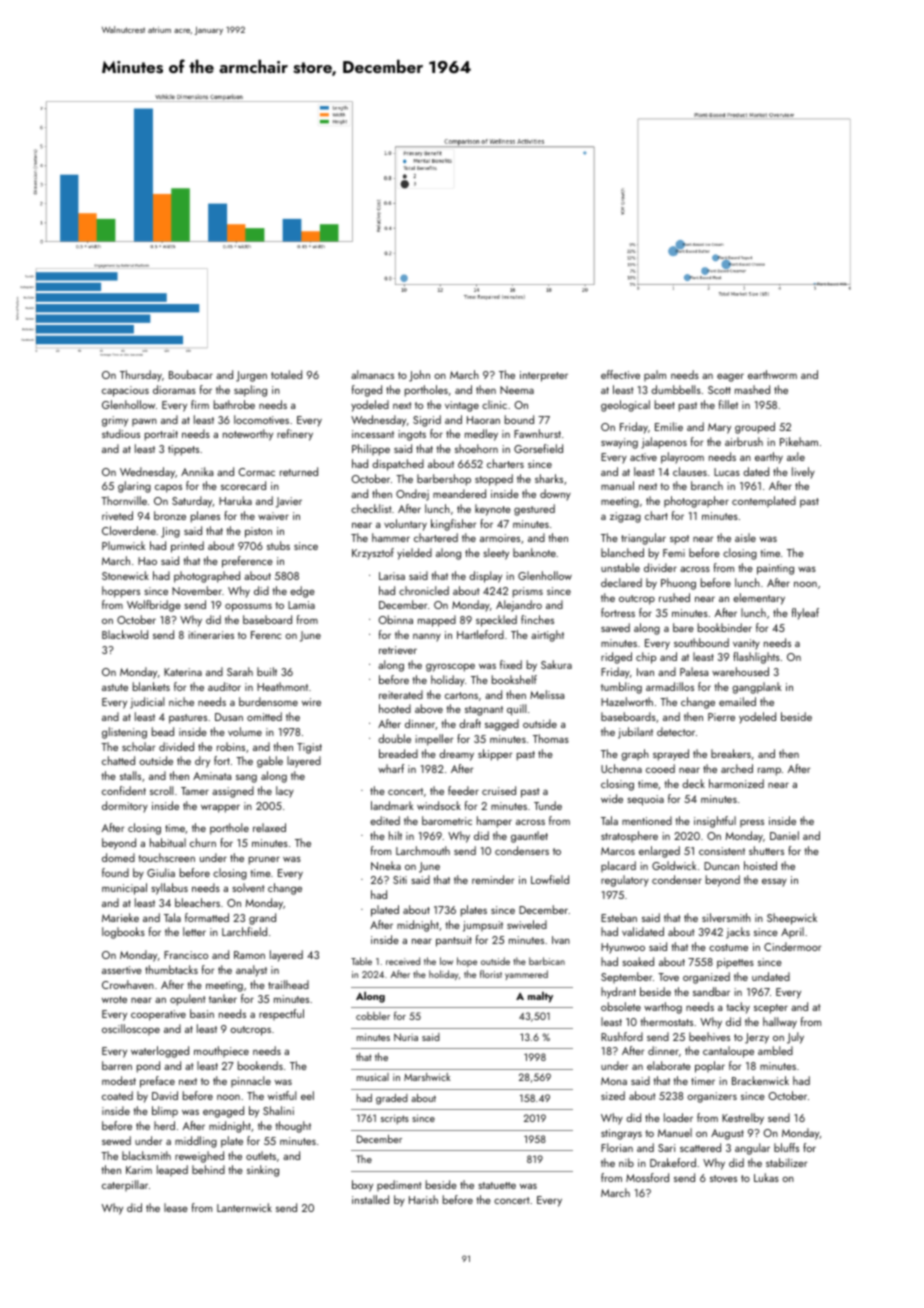 This screenshot has width=924, height=1308. What do you see at coordinates (251, 376) in the screenshot?
I see `Jurgen` at bounding box center [251, 376].
